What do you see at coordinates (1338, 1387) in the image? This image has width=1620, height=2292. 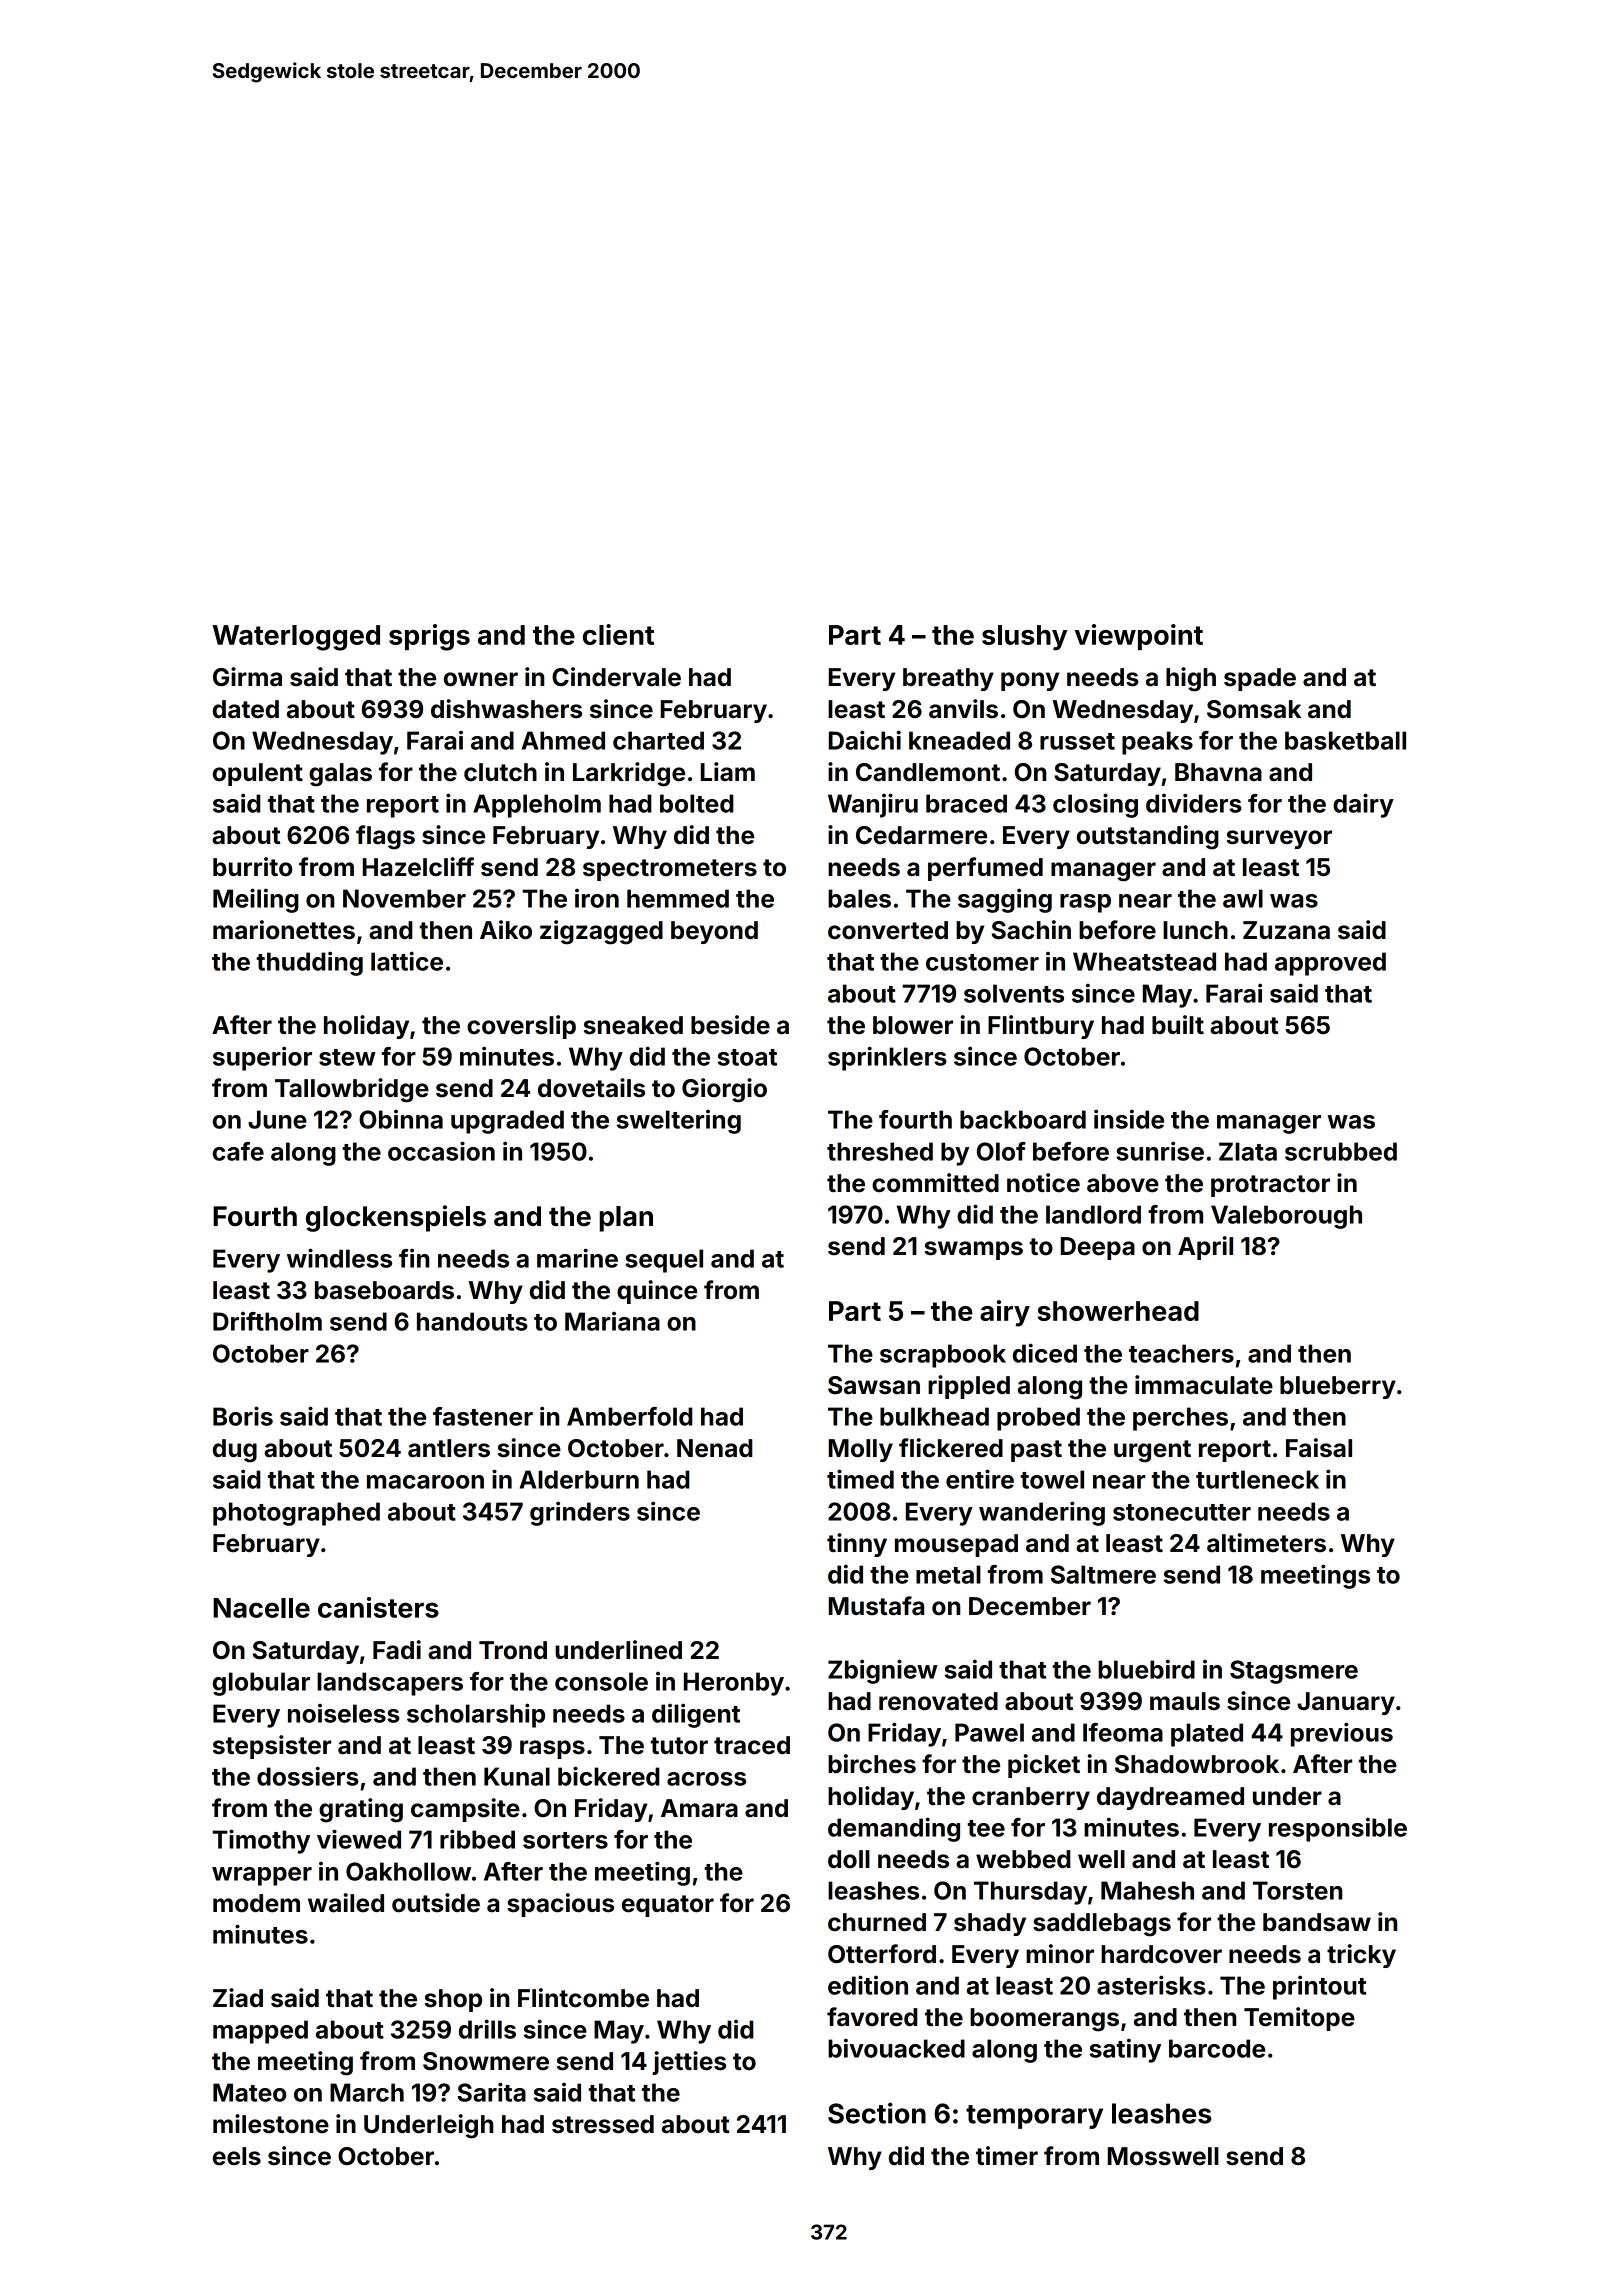 I see `blueberry` at bounding box center [1338, 1387].
